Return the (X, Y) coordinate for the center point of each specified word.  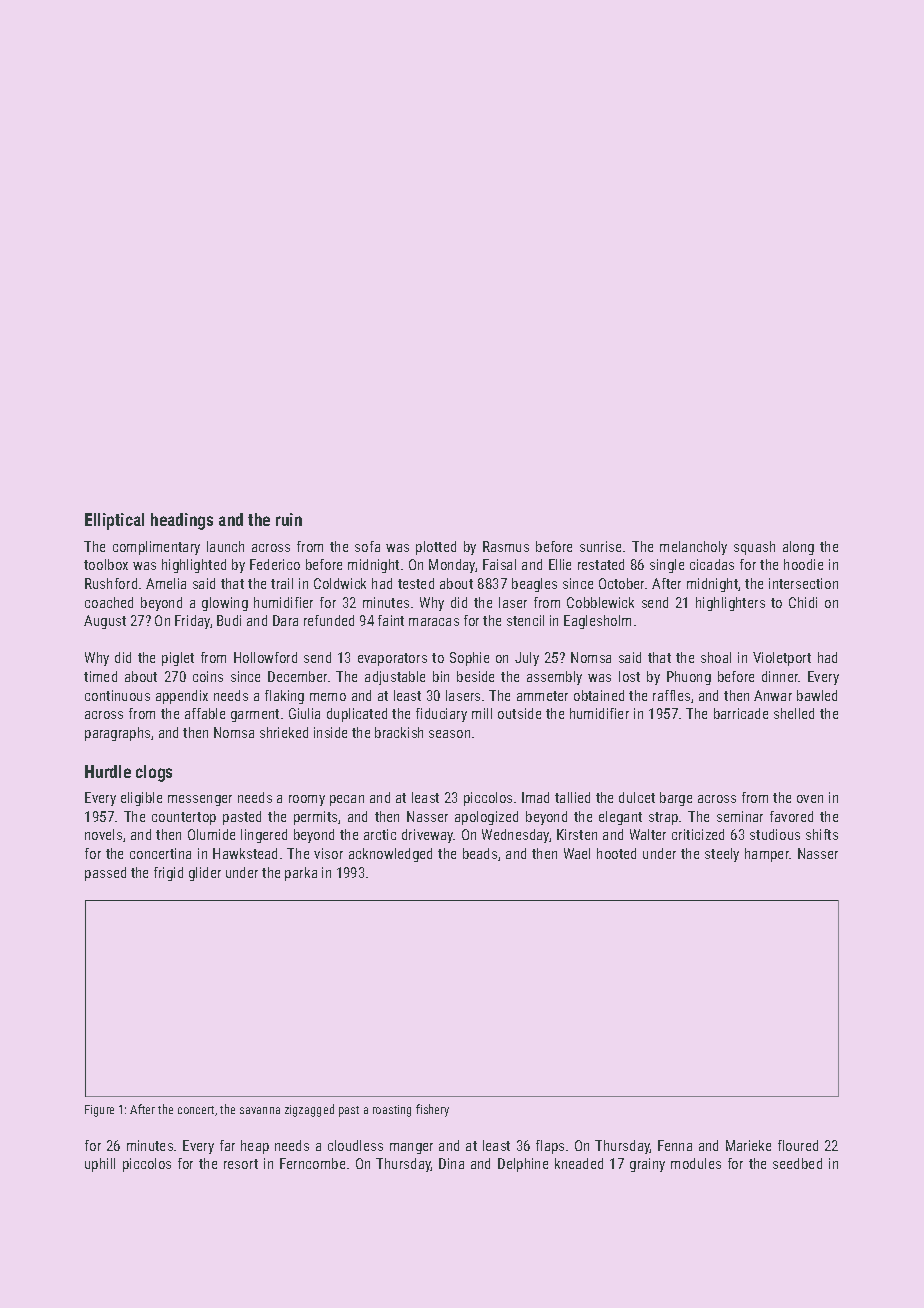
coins (208, 676)
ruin (289, 519)
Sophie (469, 659)
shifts (822, 834)
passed (105, 874)
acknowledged (390, 855)
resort (241, 1164)
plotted (436, 548)
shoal (716, 657)
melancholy (693, 548)
